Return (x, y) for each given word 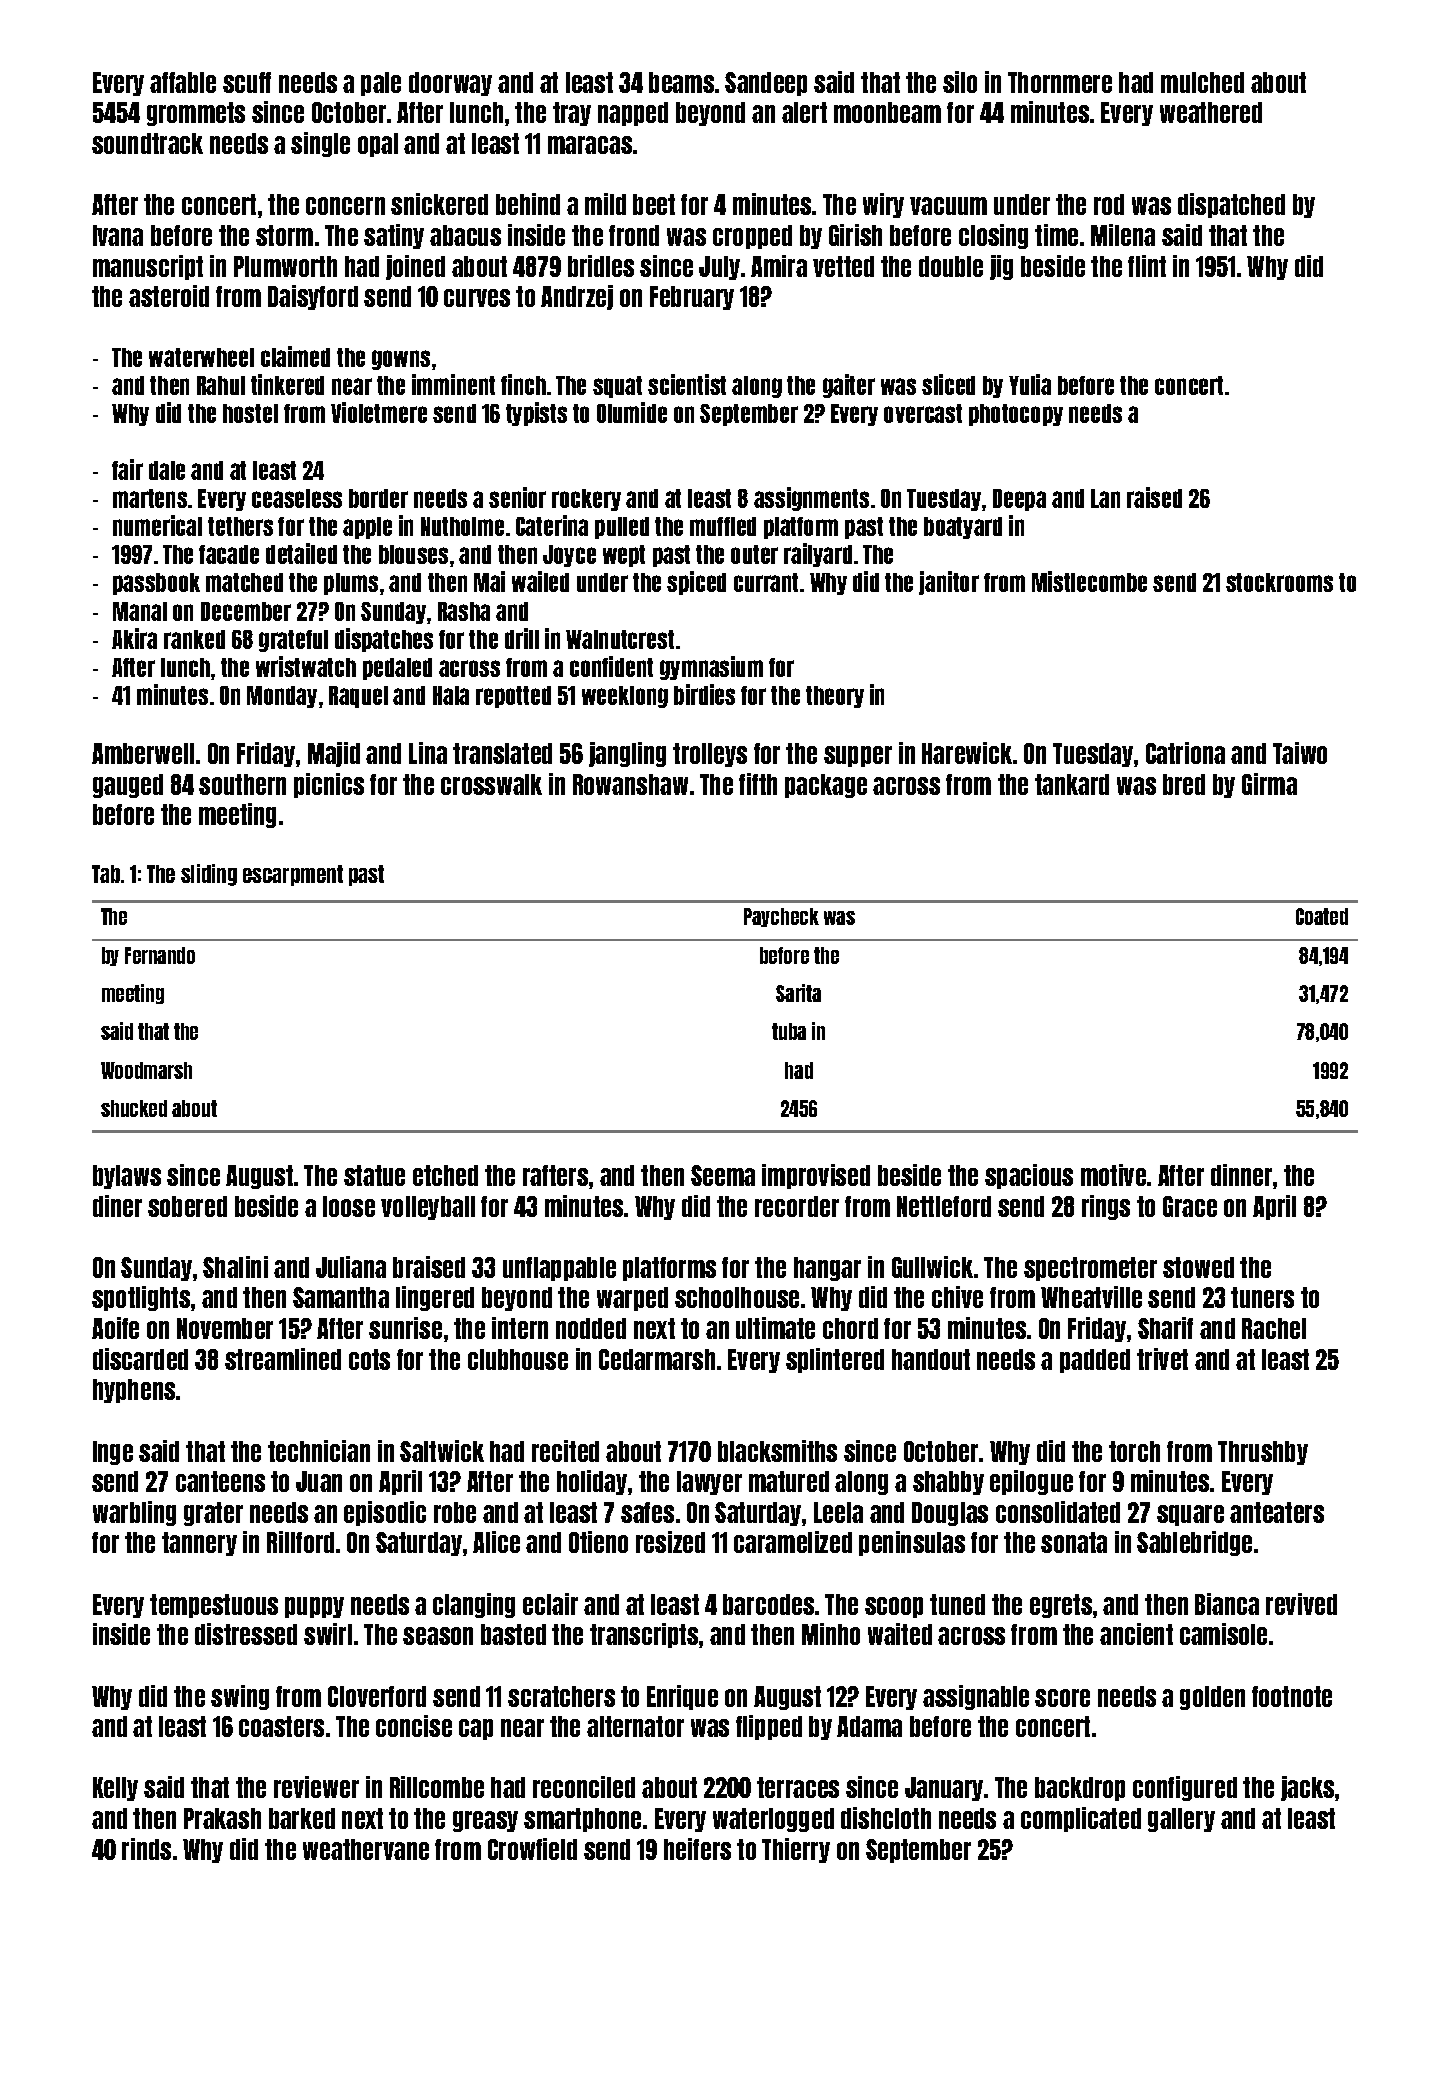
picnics (329, 785)
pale (381, 84)
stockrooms (1279, 582)
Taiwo (1300, 753)
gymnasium (711, 668)
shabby (948, 1483)
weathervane (366, 1849)
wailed (540, 581)
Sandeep (766, 84)
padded (1095, 1361)
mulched (1202, 82)
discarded (140, 1359)
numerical (157, 525)
